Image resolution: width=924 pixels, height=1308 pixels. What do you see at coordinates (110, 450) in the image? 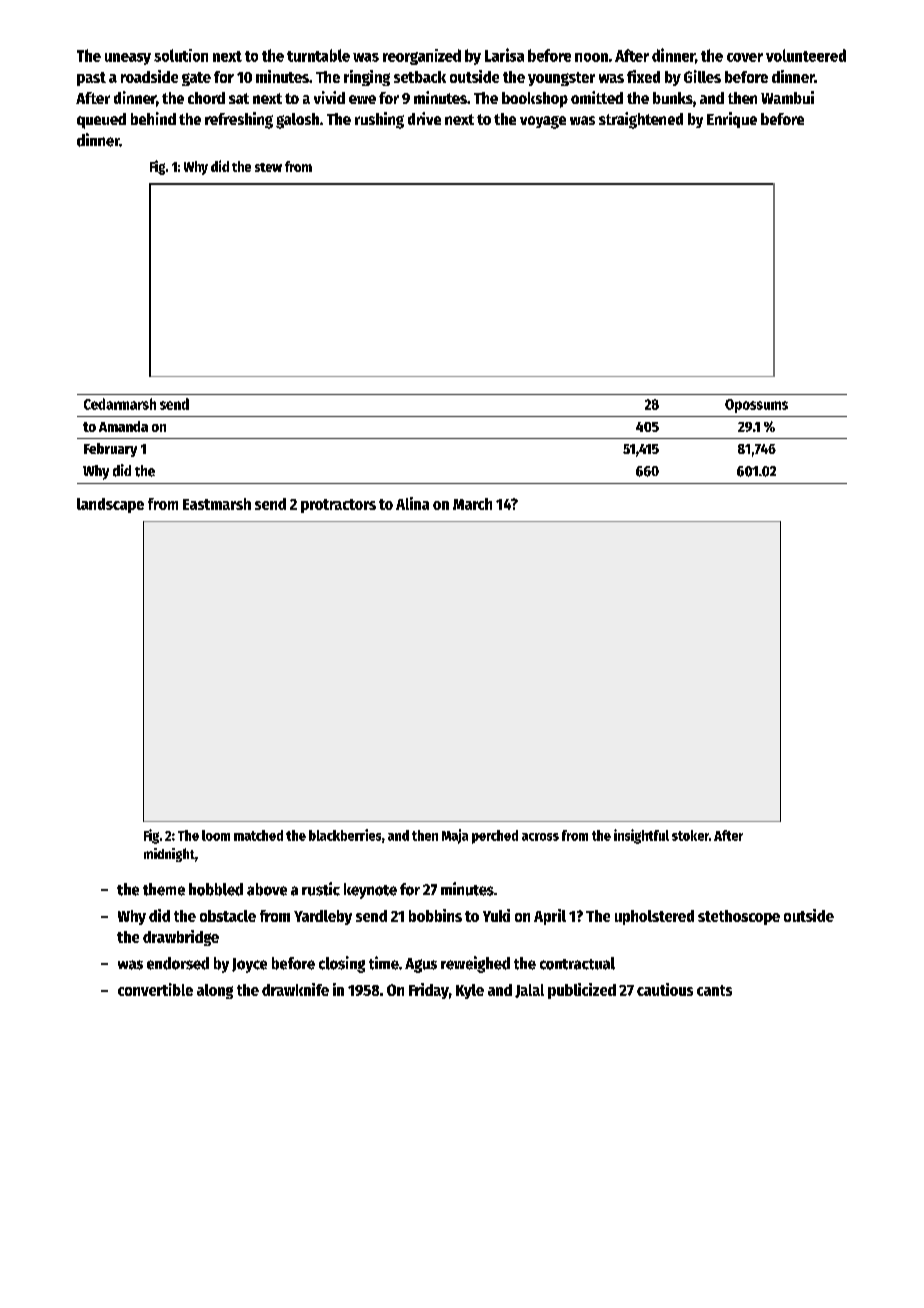
I see `February` at bounding box center [110, 450].
